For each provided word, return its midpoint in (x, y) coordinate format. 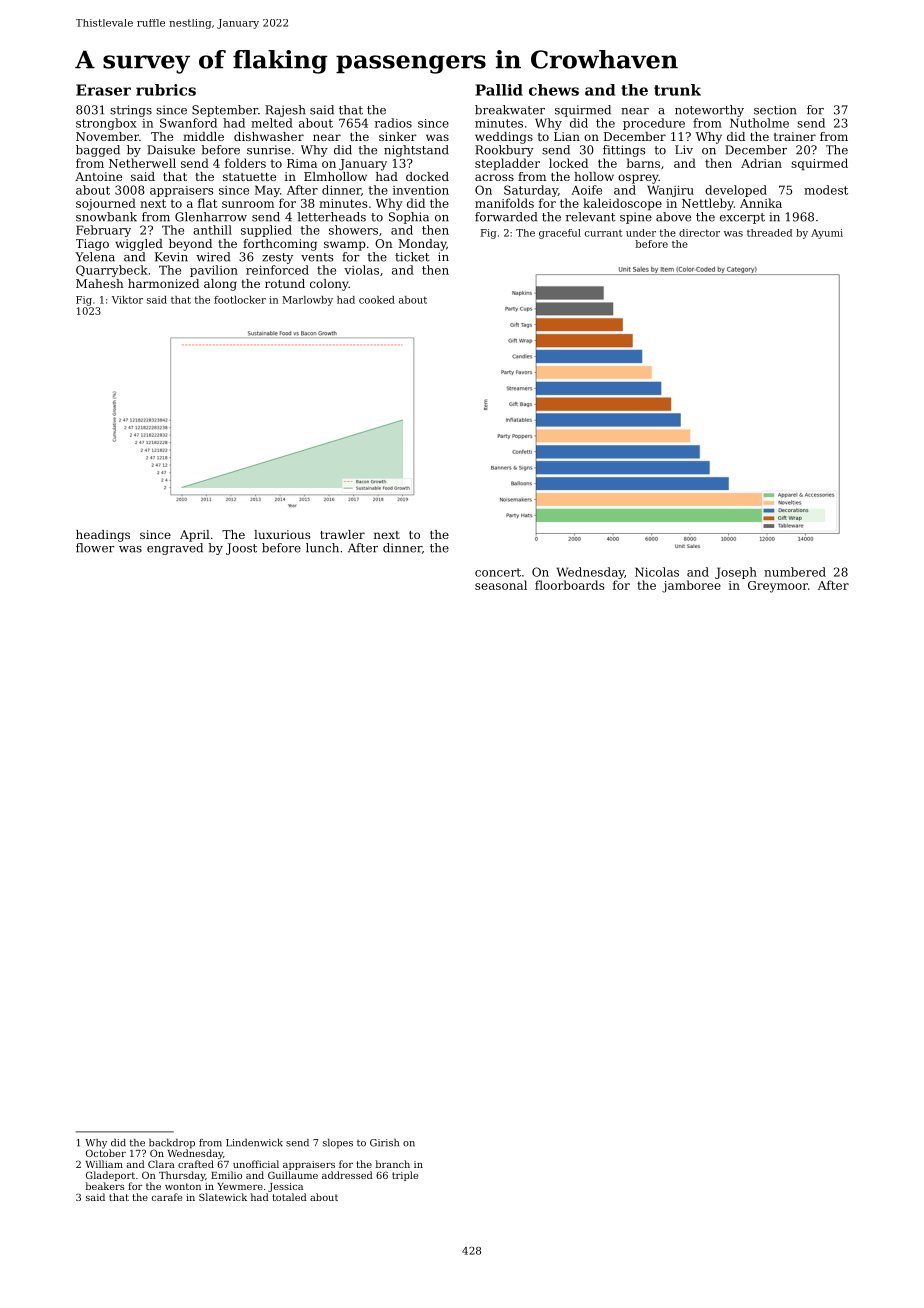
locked (568, 163)
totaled (289, 1197)
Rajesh (285, 111)
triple (405, 1176)
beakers (105, 1186)
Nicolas (657, 572)
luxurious (282, 534)
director (699, 233)
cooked (377, 300)
